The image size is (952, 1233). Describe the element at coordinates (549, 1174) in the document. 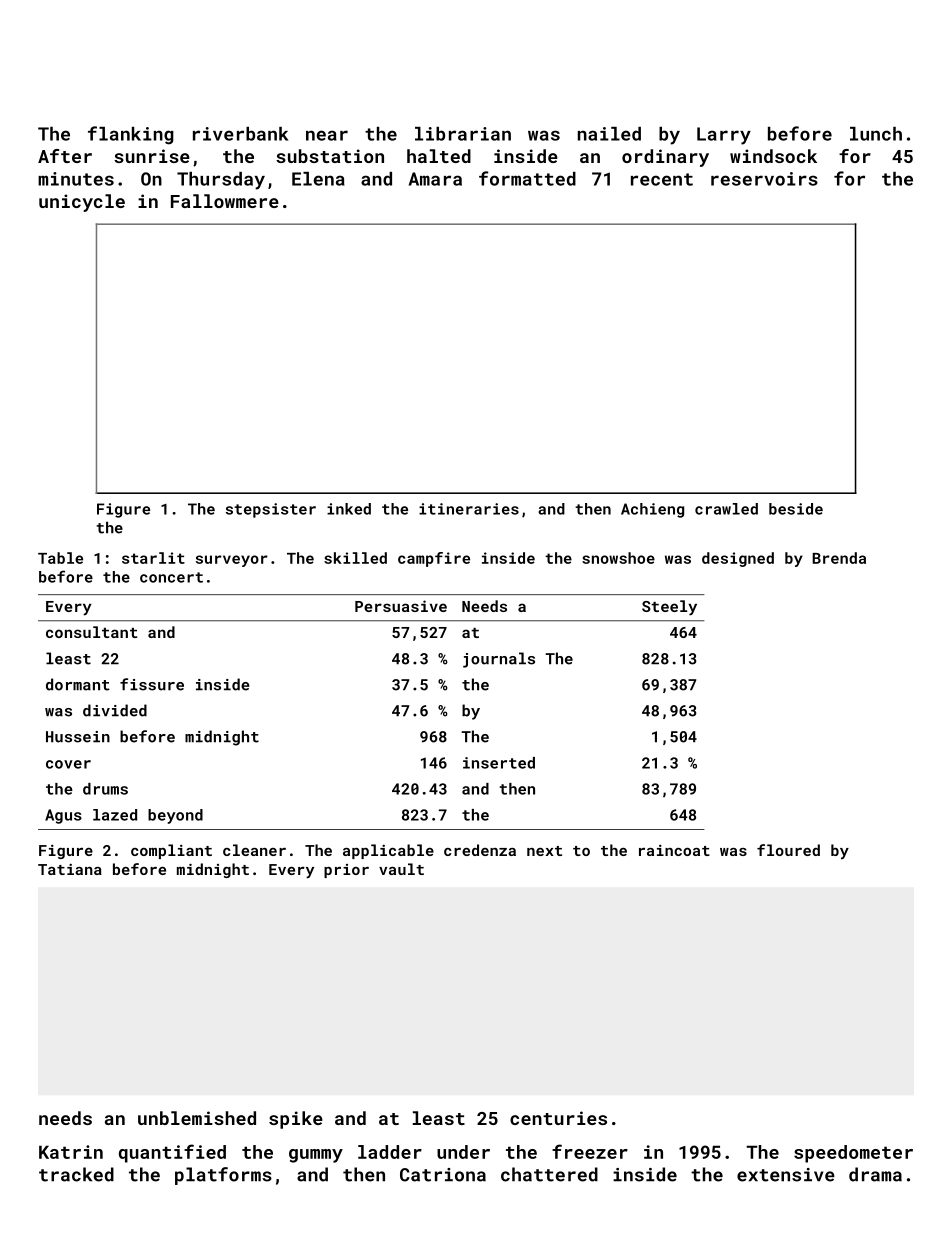

I see `chattered` at that location.
